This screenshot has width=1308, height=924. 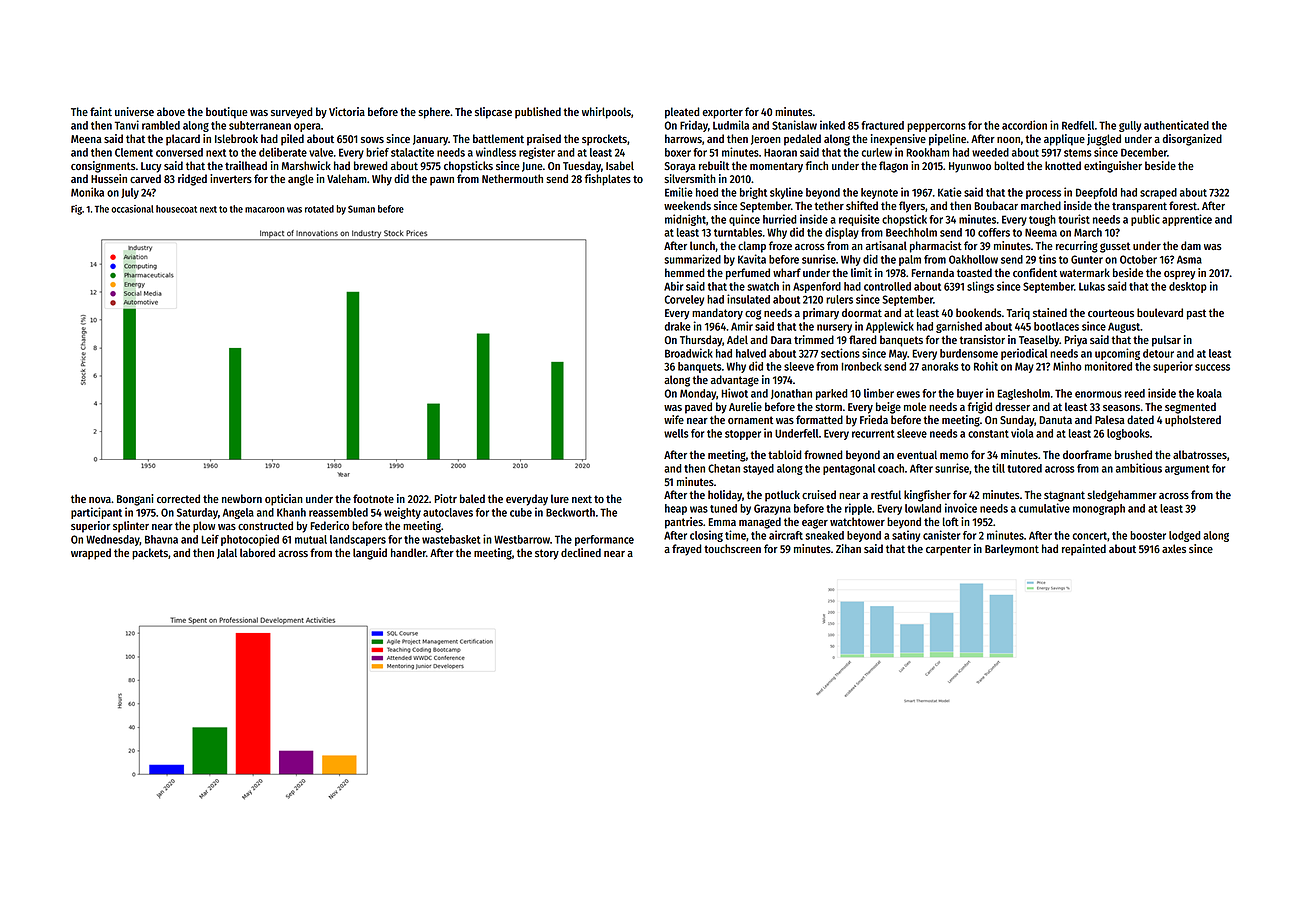 What do you see at coordinates (698, 408) in the screenshot?
I see `paved` at bounding box center [698, 408].
